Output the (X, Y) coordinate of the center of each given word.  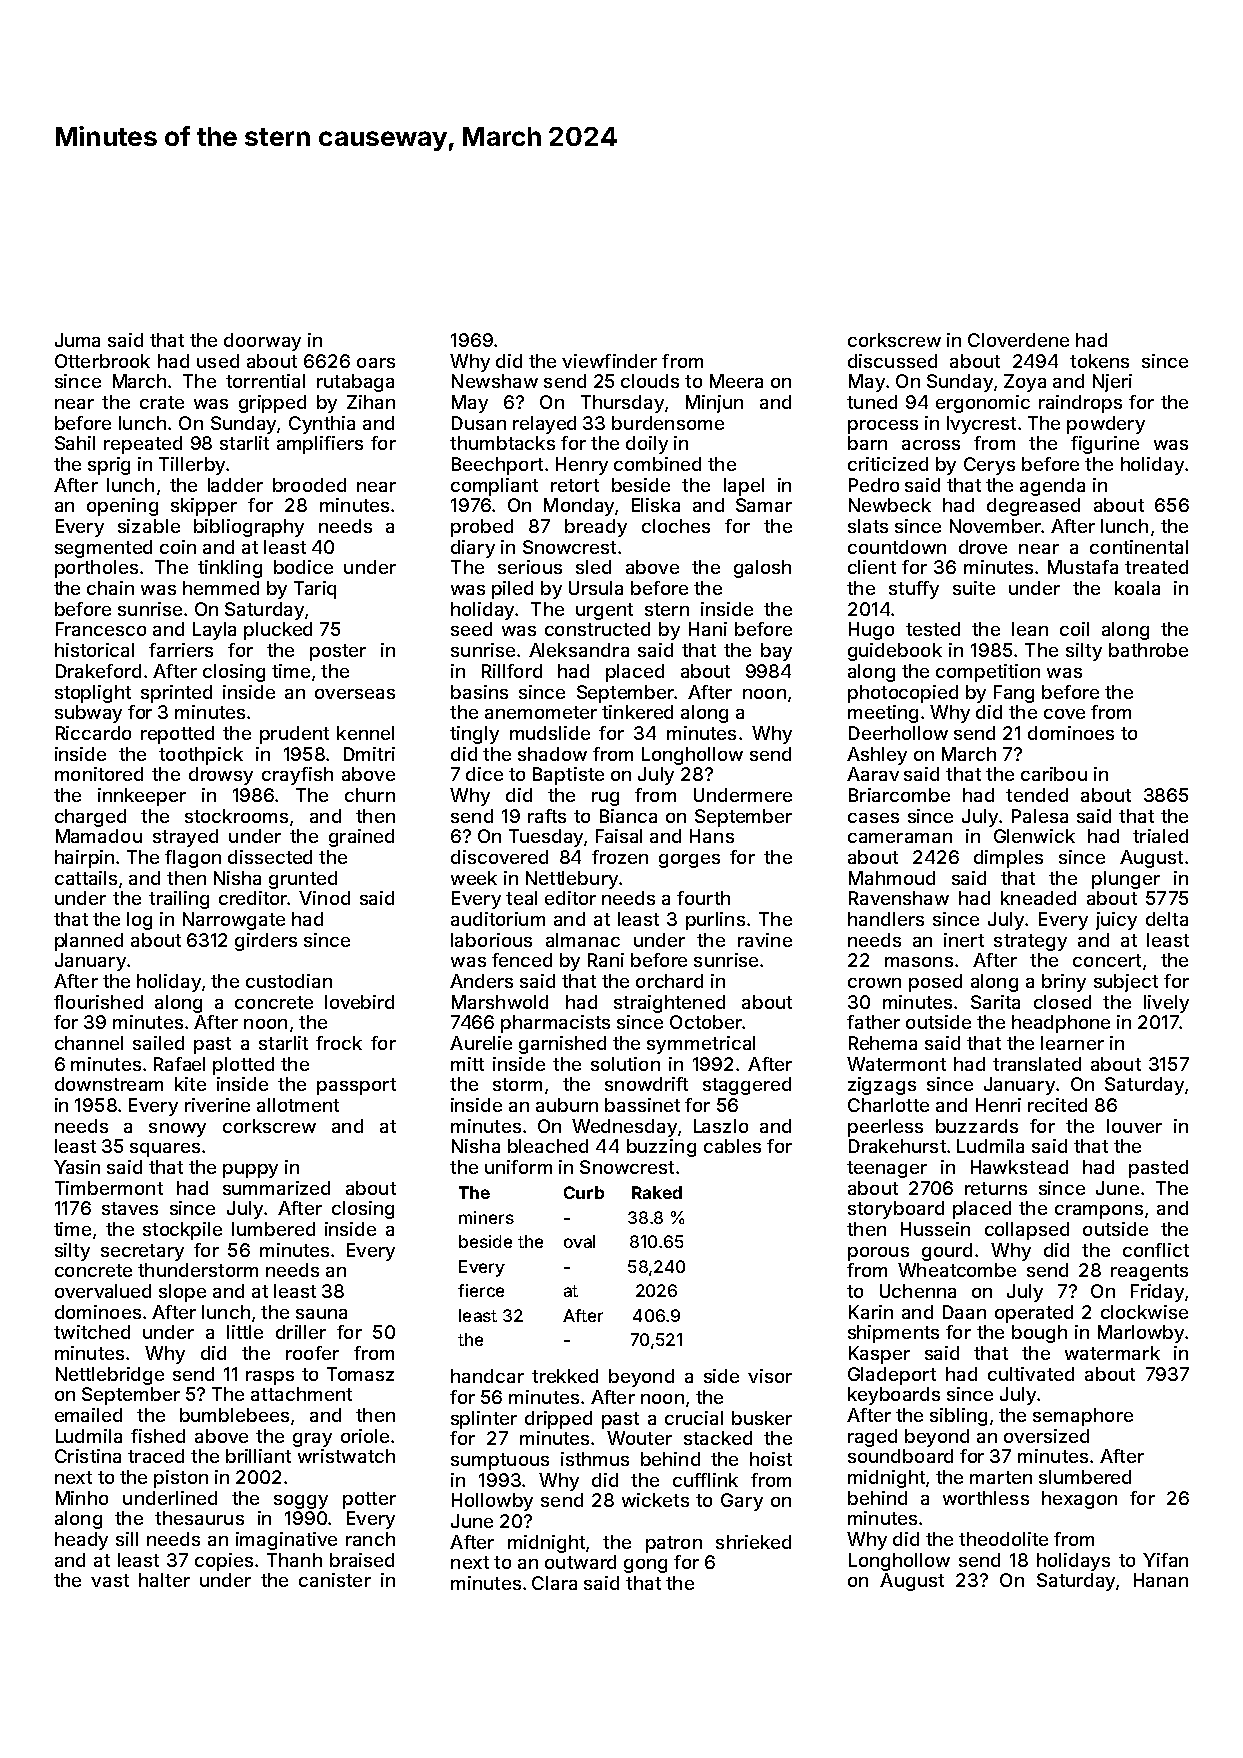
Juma (77, 340)
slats (868, 526)
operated (1034, 1314)
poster (338, 652)
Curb (584, 1192)
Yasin (77, 1167)
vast (110, 1580)
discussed (892, 361)
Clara (554, 1583)
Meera (736, 381)
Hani (708, 629)
